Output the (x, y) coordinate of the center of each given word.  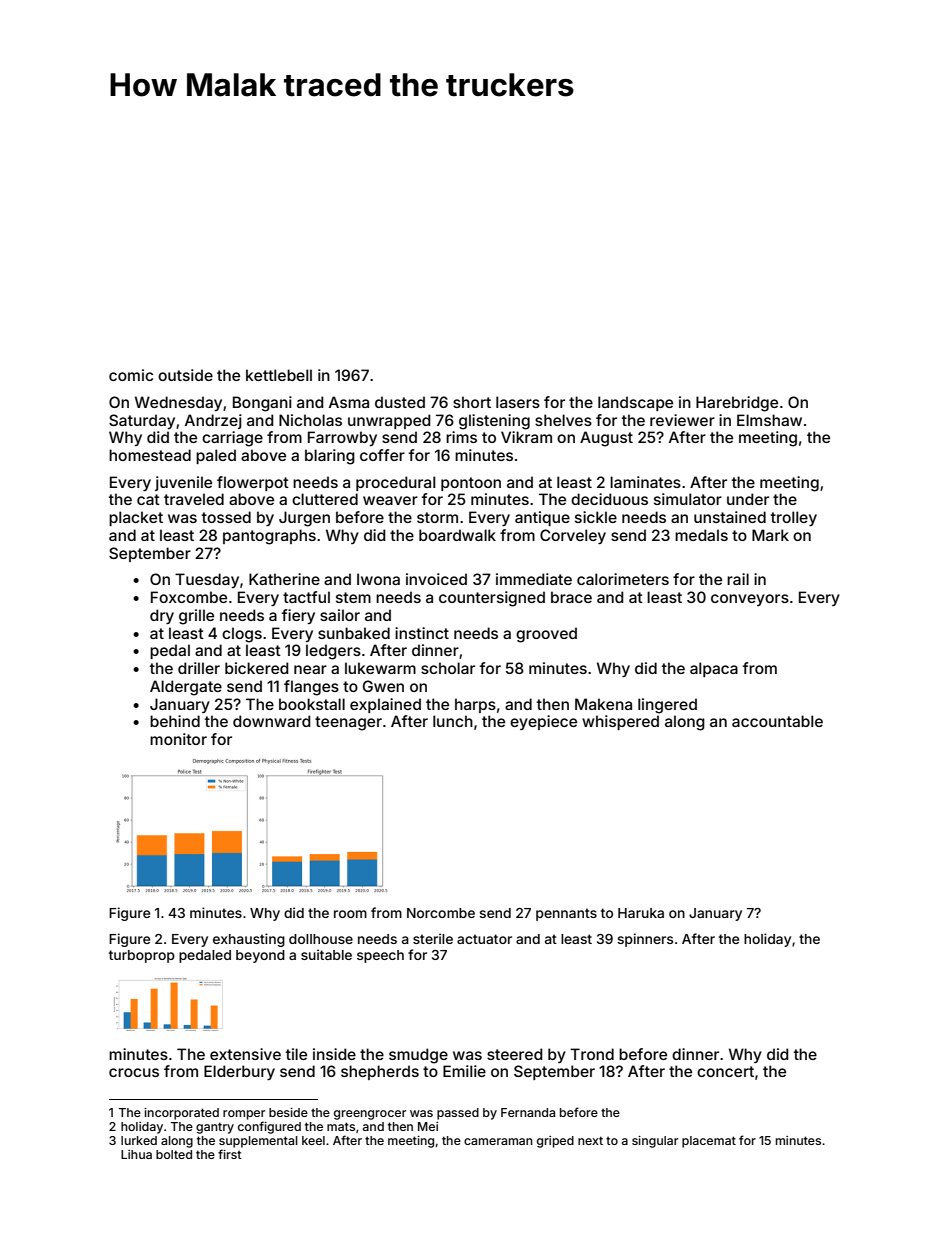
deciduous (609, 499)
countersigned (492, 599)
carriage (232, 439)
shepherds (380, 1072)
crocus (134, 1072)
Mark (770, 535)
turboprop (142, 956)
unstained (730, 517)
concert (725, 1071)
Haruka (641, 913)
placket (136, 518)
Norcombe (441, 913)
